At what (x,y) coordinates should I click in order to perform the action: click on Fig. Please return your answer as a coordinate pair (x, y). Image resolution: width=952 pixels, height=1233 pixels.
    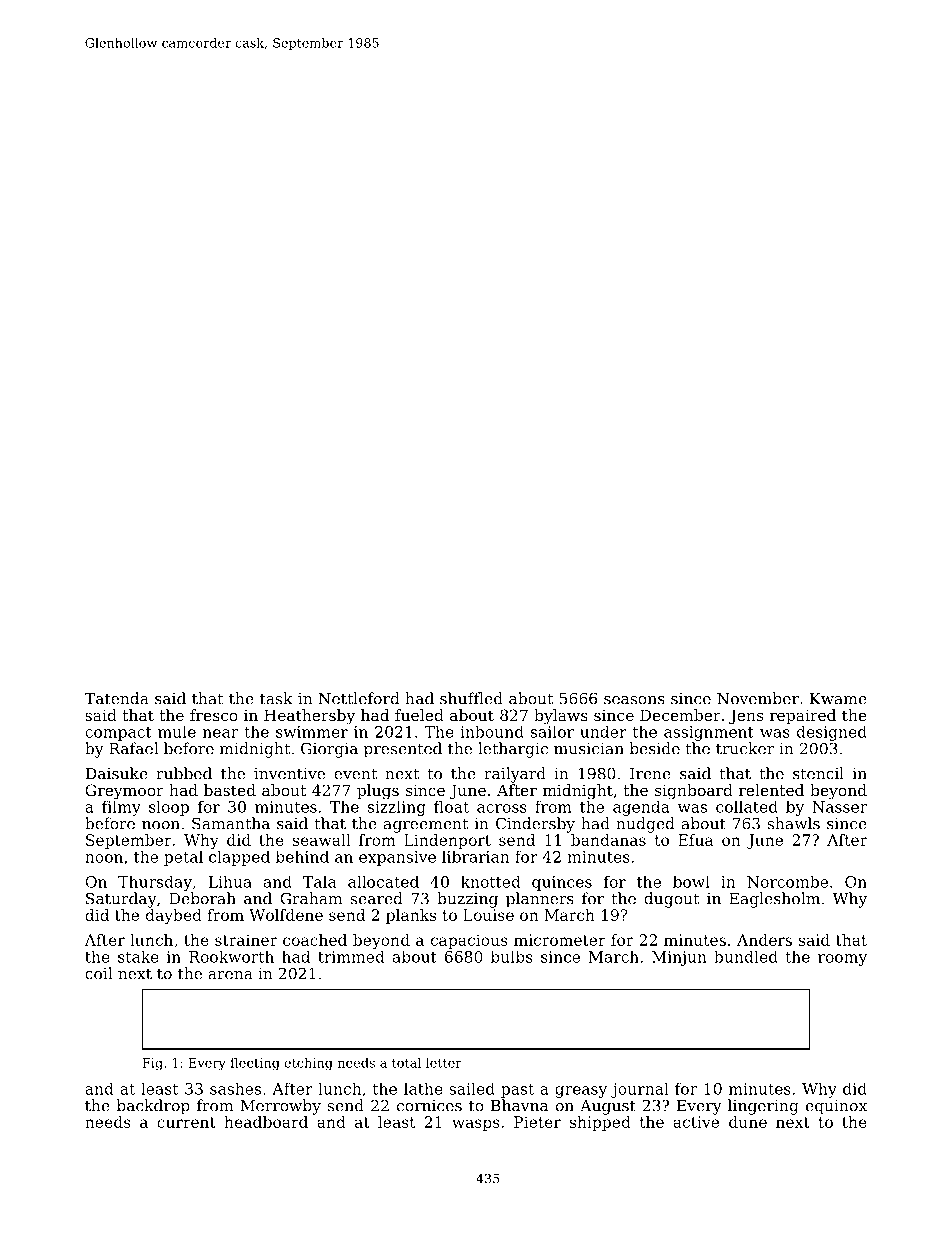
    Looking at the image, I should click on (153, 1064).
